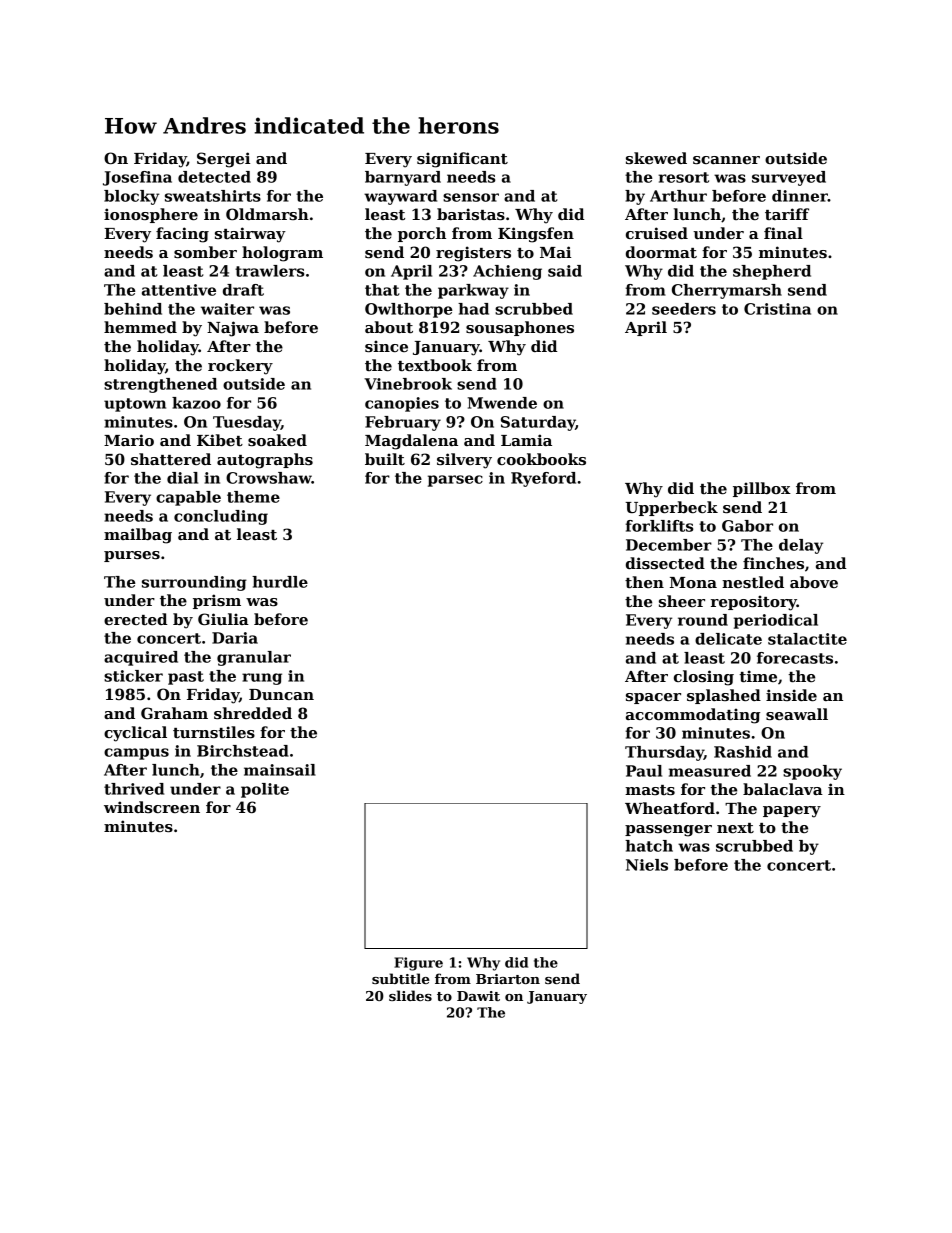  I want to click on rockery, so click(240, 367).
